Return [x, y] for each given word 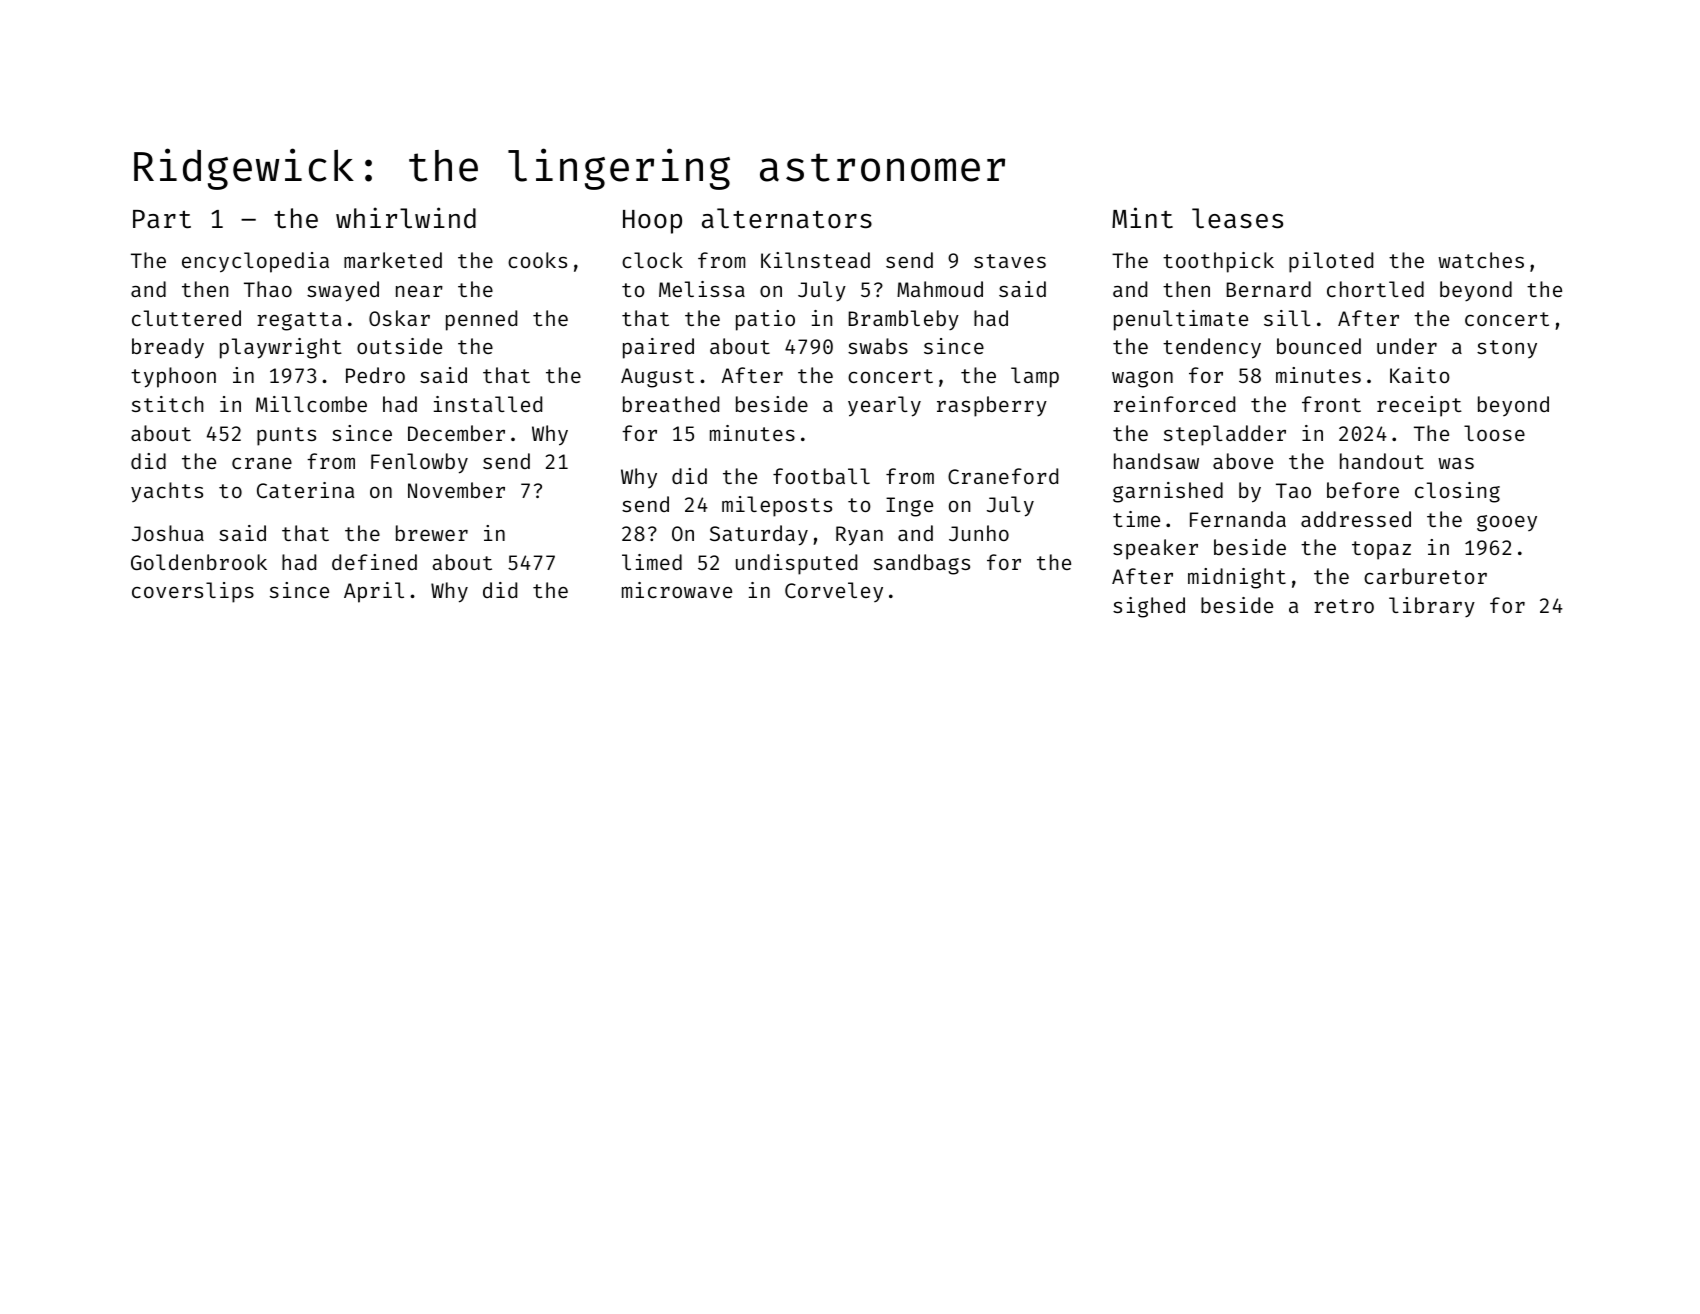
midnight [1237, 578]
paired [658, 348]
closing [1457, 492]
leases [1237, 218]
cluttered [186, 318]
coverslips [193, 592]
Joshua [168, 533]
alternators [787, 218]
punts [286, 436]
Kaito [1420, 375]
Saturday [759, 535]
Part [162, 219]
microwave [677, 590]
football [821, 476]
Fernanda [1238, 519]
